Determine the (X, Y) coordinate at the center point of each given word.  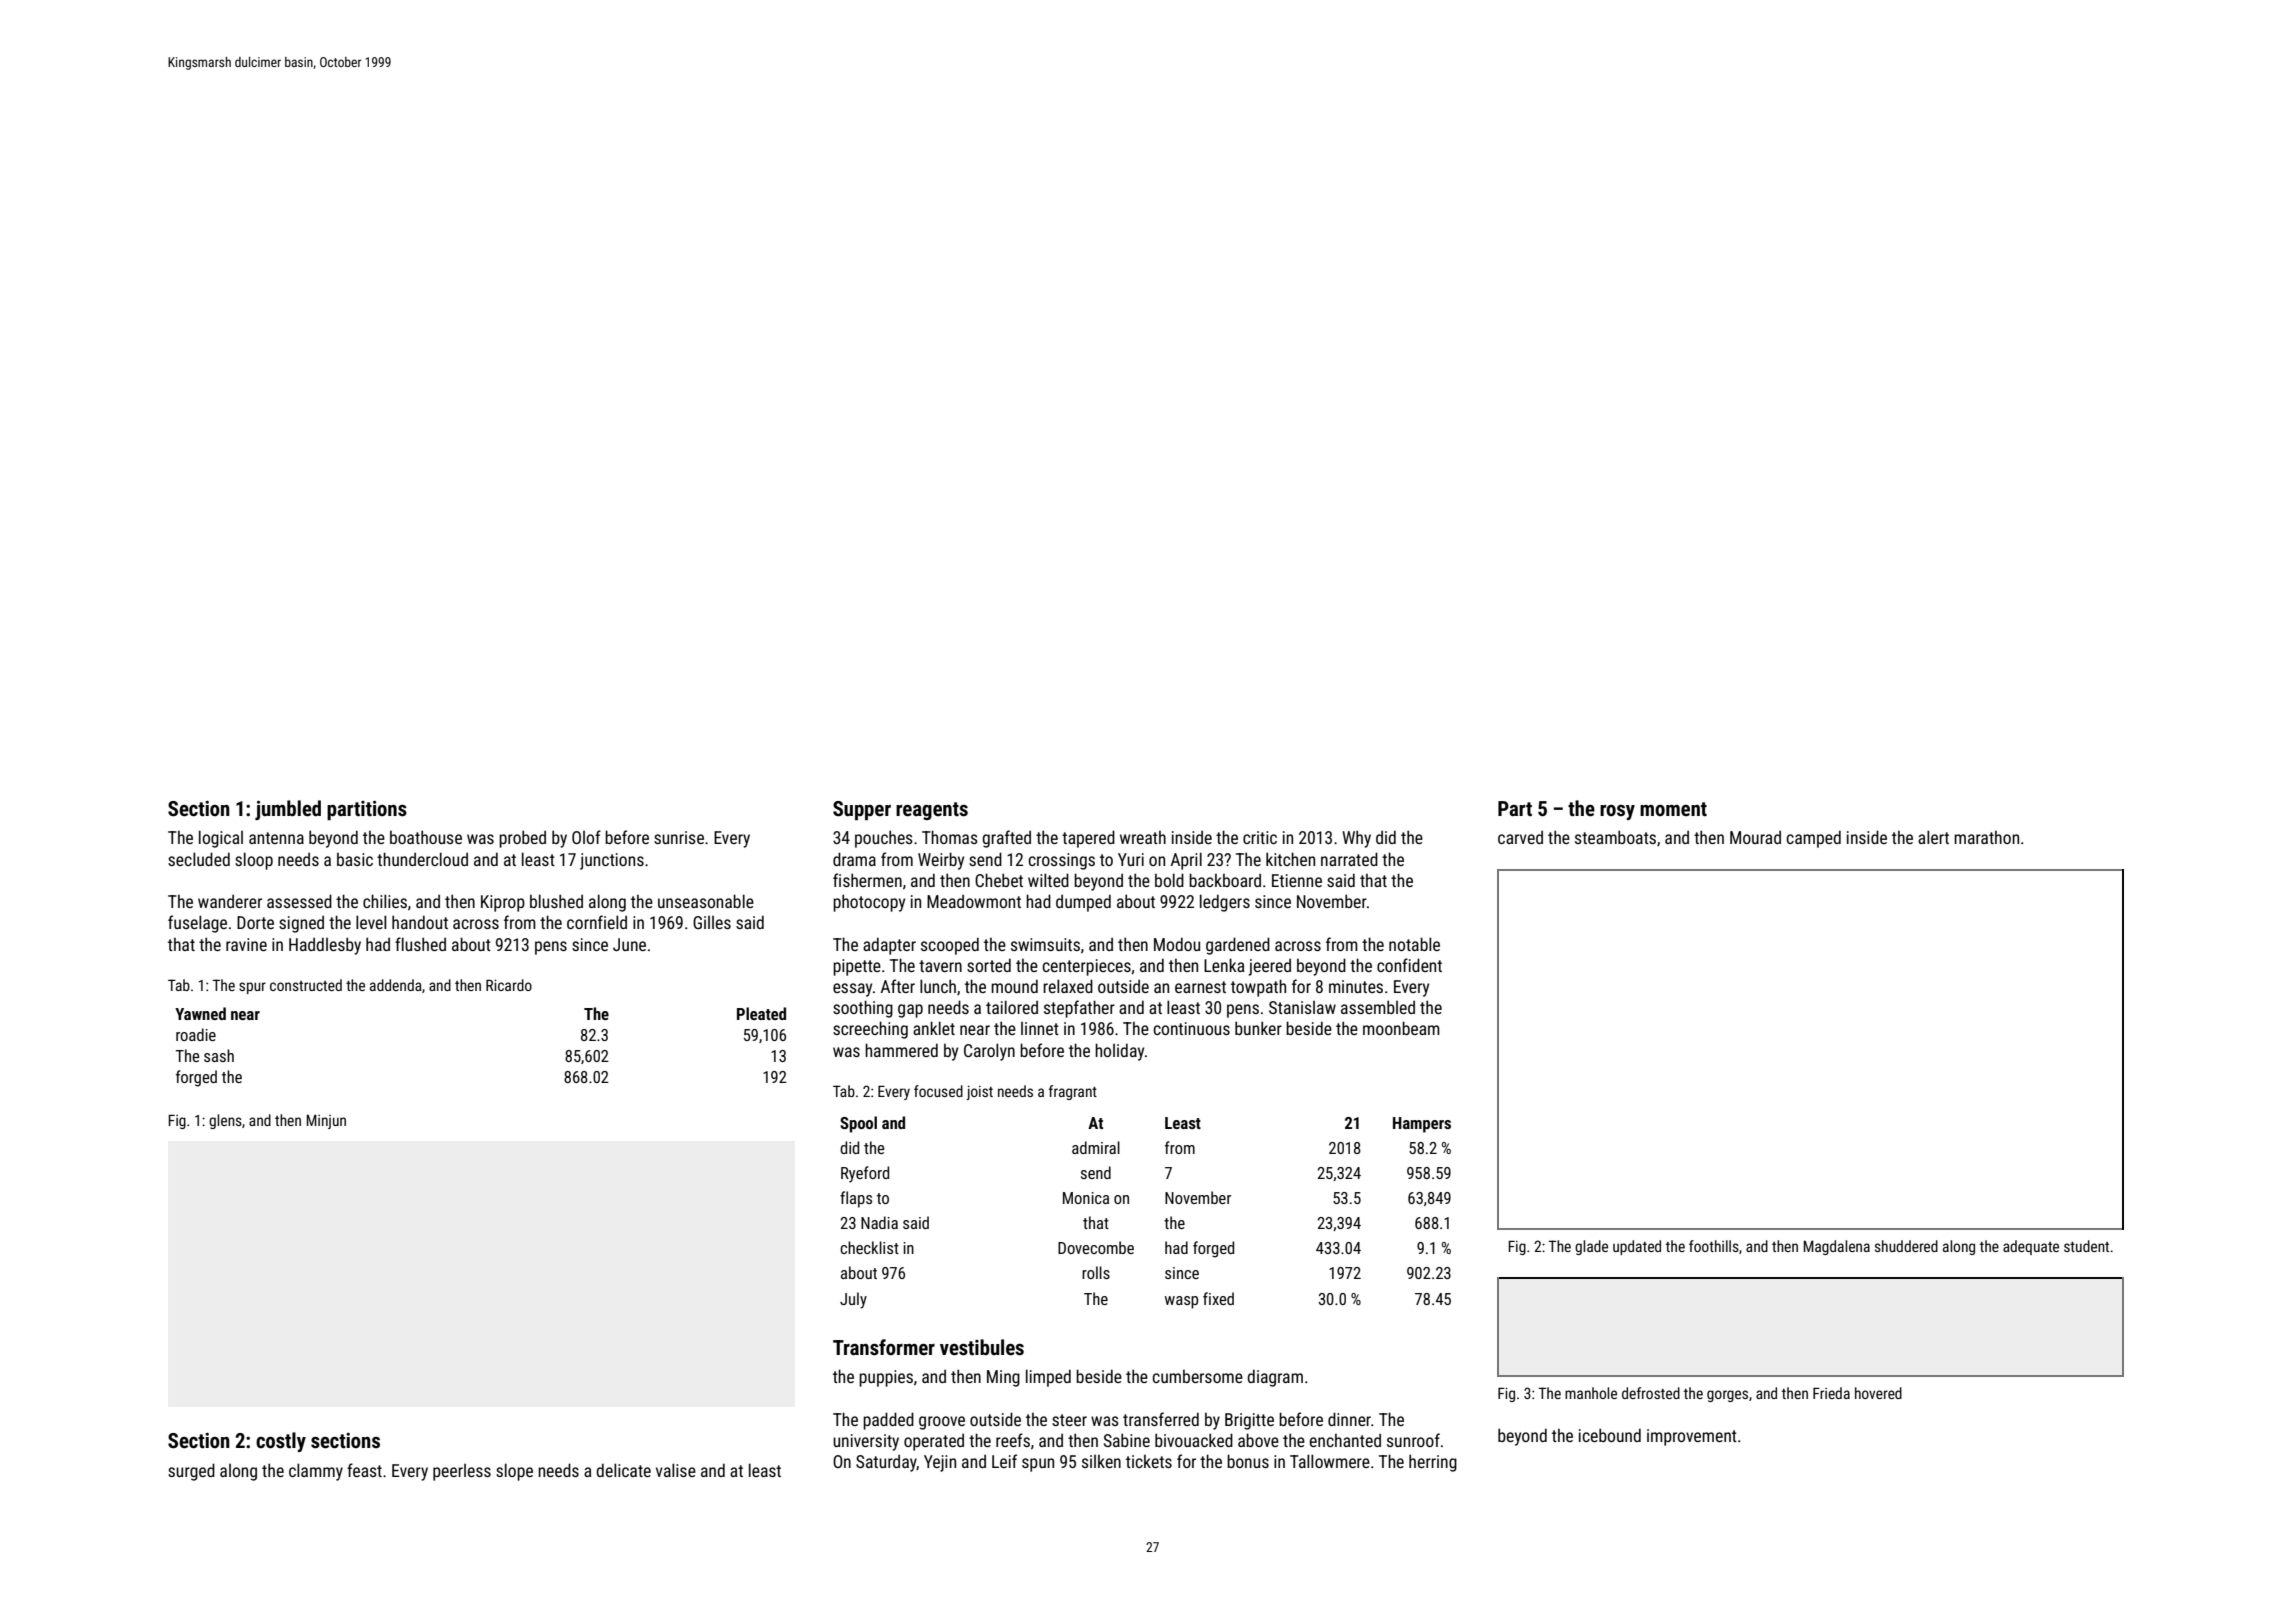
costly (281, 1442)
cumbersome (1197, 1376)
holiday (1119, 1052)
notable (1414, 944)
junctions (612, 861)
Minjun (326, 1121)
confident (1409, 965)
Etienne (1297, 880)
